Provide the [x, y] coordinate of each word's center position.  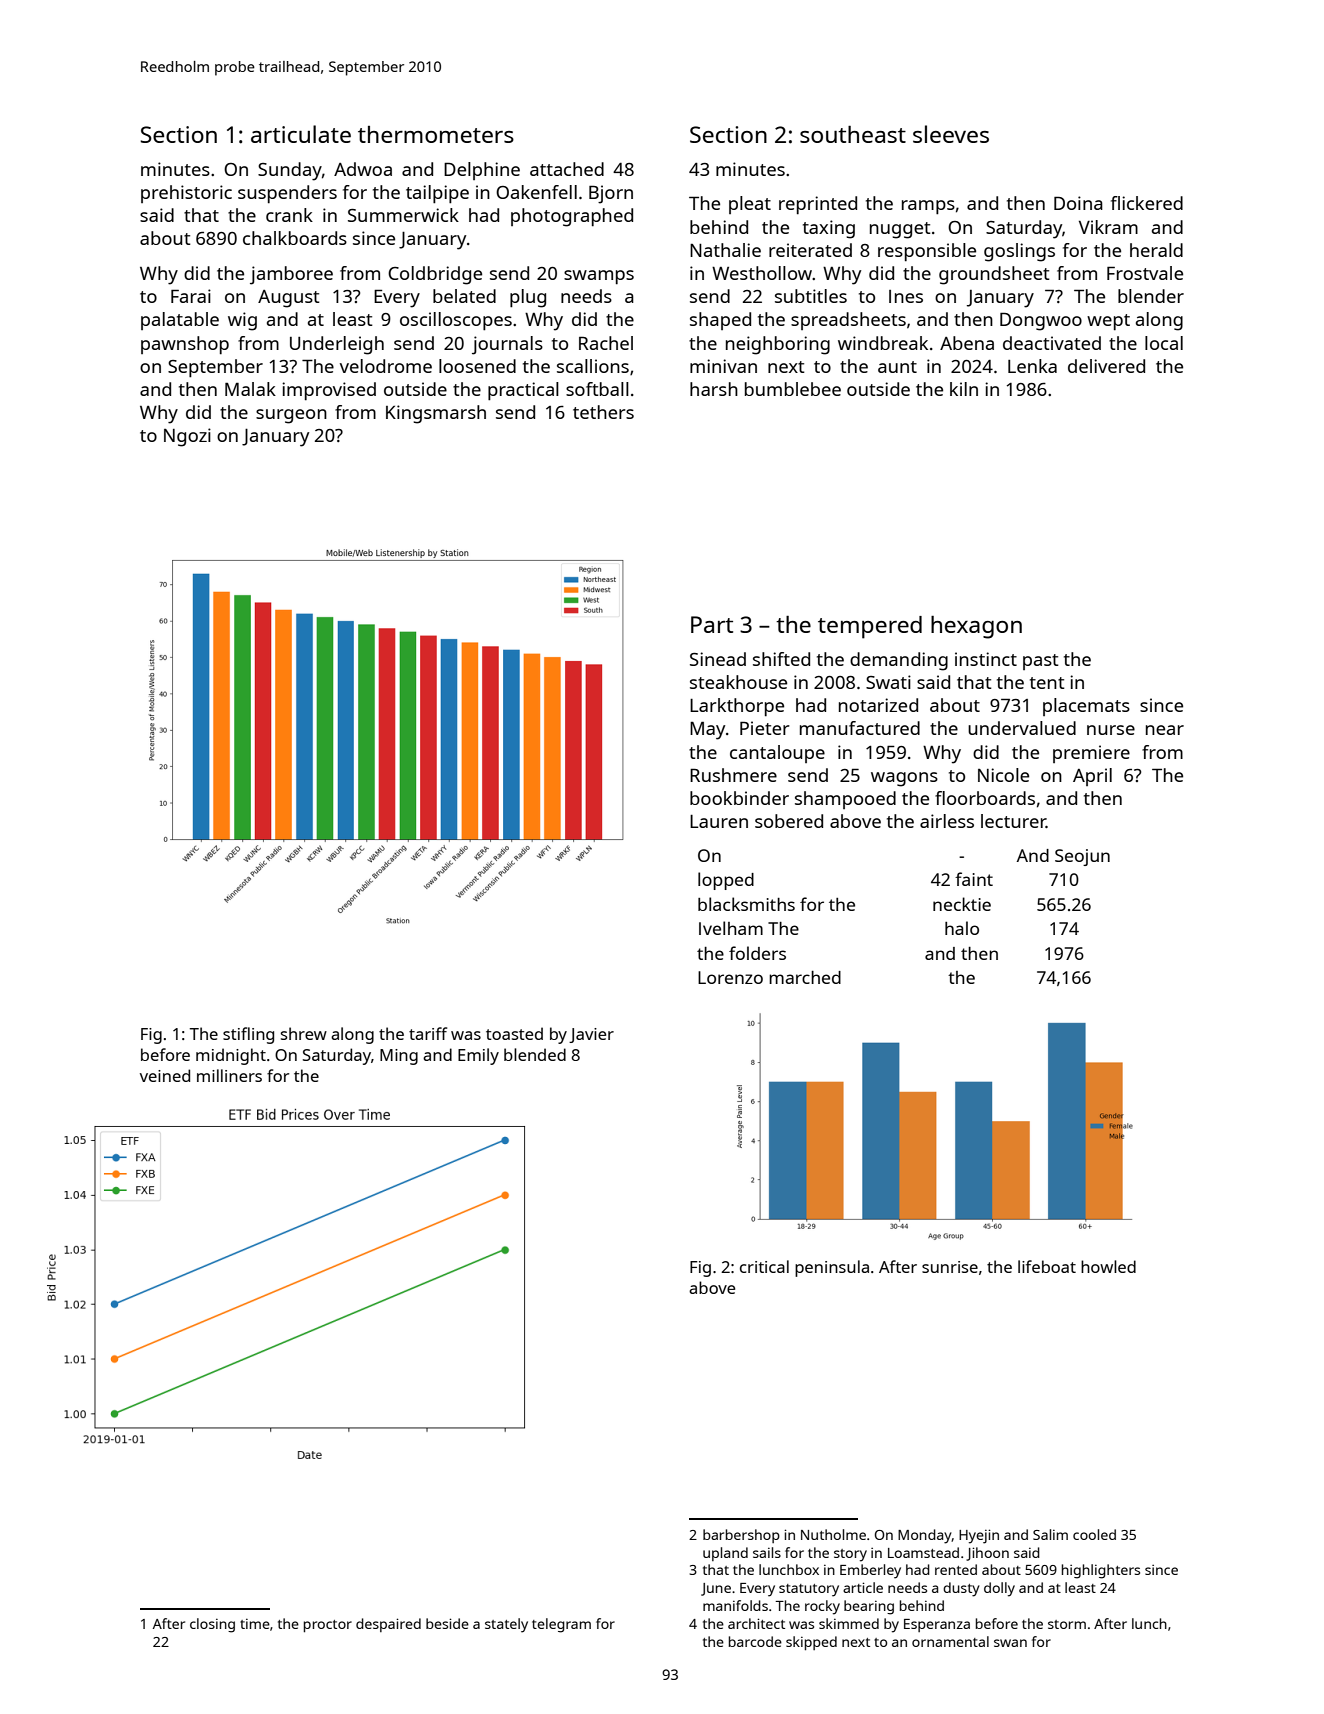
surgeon [291, 416]
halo [962, 928]
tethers [603, 412]
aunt [897, 367]
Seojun [1082, 857]
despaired [388, 1625]
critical [764, 1266]
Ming [399, 1057]
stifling [248, 1035]
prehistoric [186, 194]
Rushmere [733, 775]
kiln [964, 389]
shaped [720, 321]
